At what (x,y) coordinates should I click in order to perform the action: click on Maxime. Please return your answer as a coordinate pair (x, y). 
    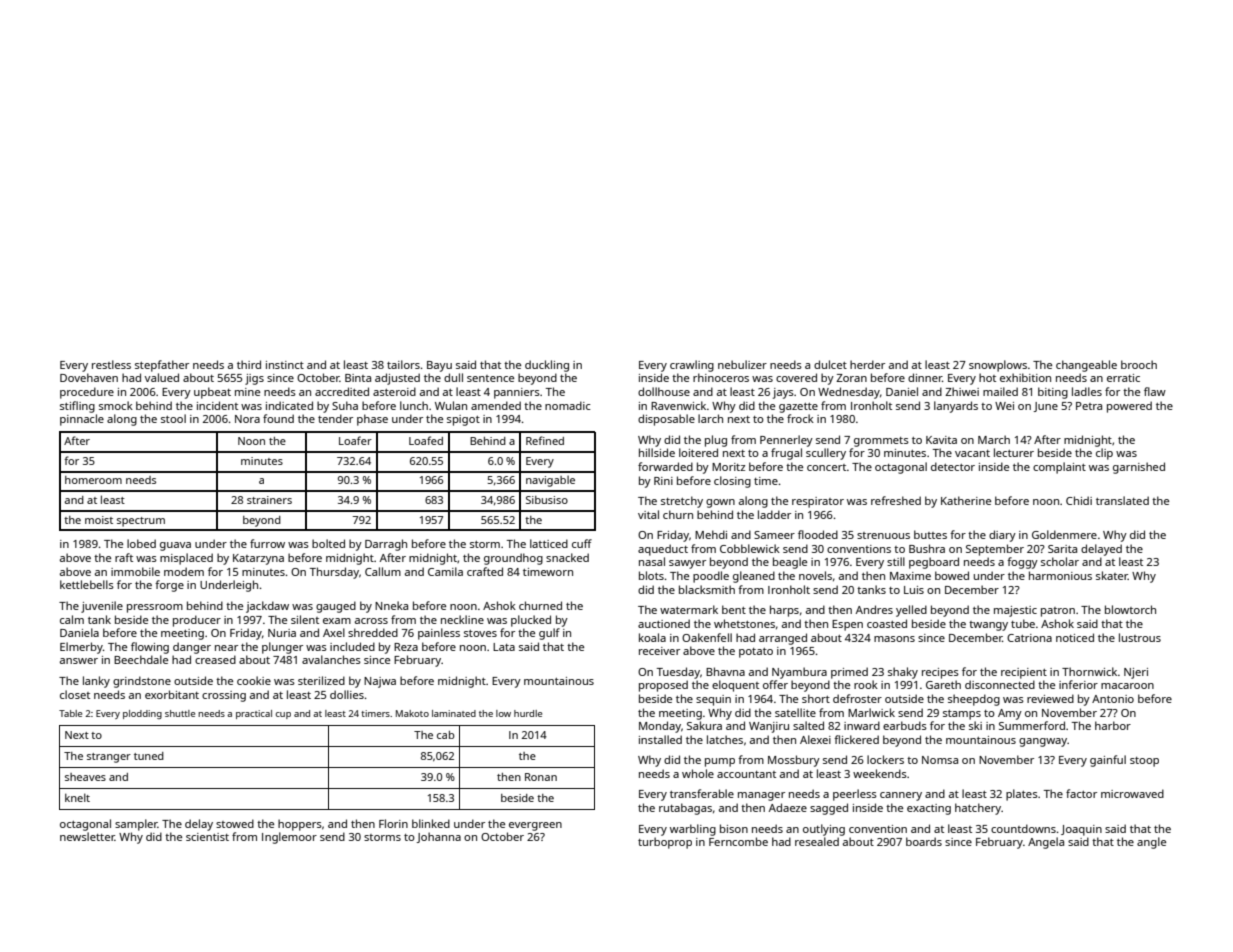
    Looking at the image, I should click on (910, 576).
